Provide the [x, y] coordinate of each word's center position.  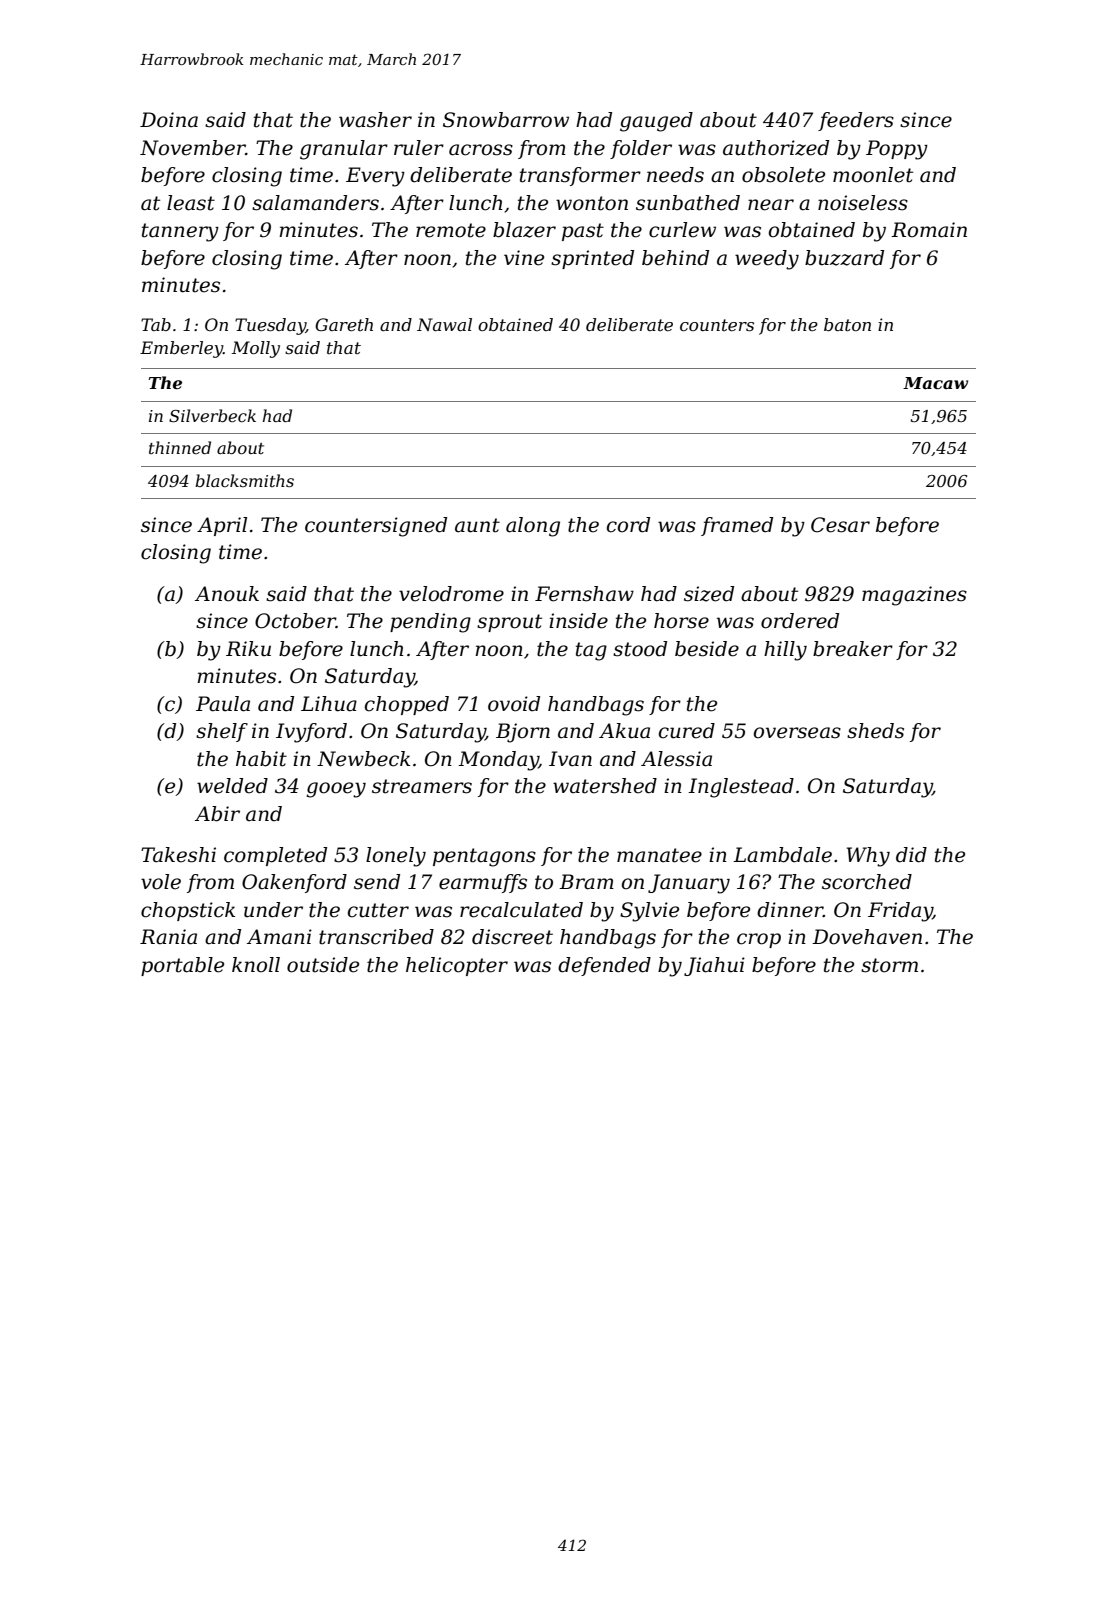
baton [847, 324]
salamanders [315, 203]
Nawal [444, 324]
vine [524, 258]
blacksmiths [244, 480]
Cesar [840, 525]
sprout [509, 623]
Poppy [897, 150]
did [911, 855]
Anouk [227, 594]
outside [323, 965]
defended [604, 966]
